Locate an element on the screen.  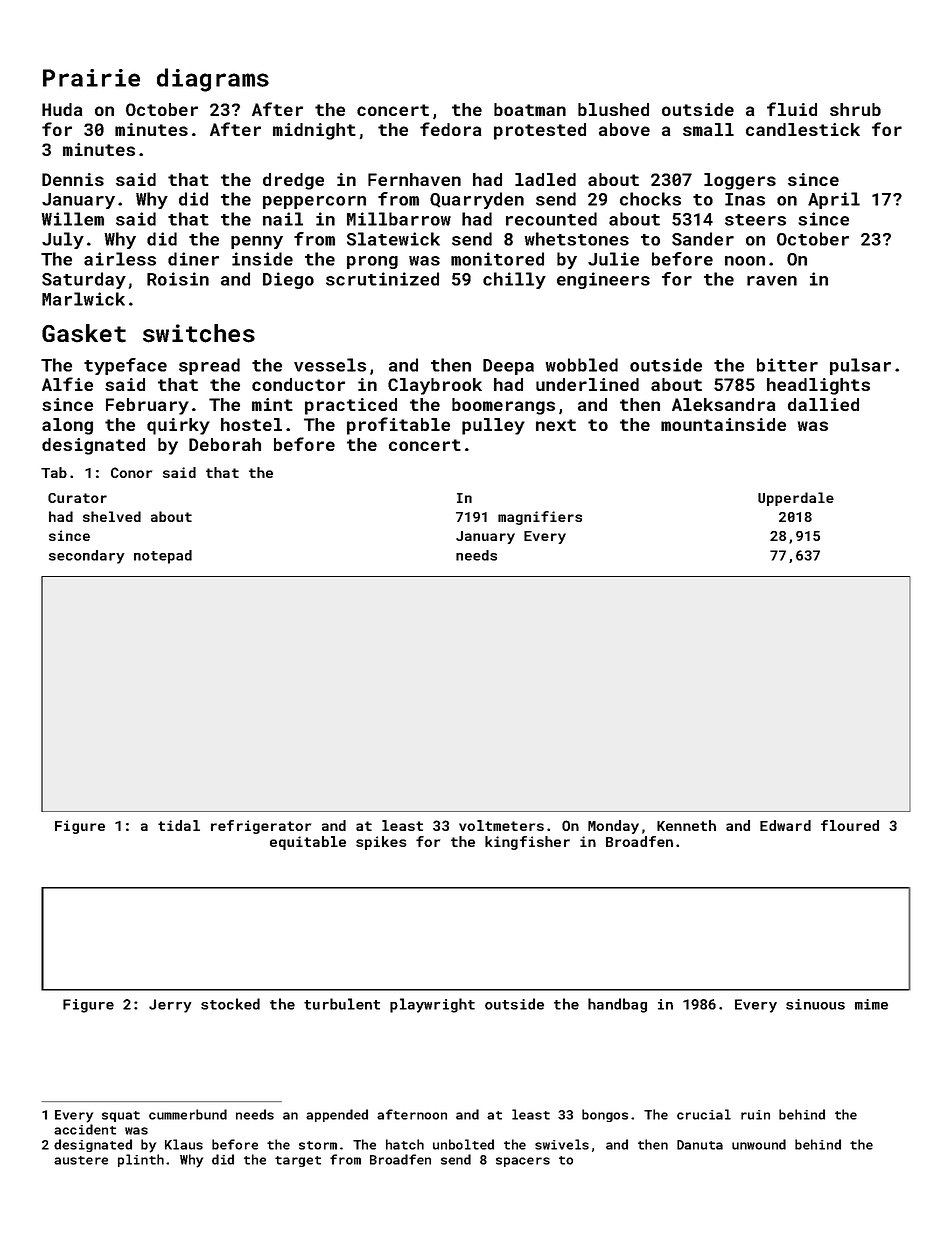
accident is located at coordinates (85, 1129).
